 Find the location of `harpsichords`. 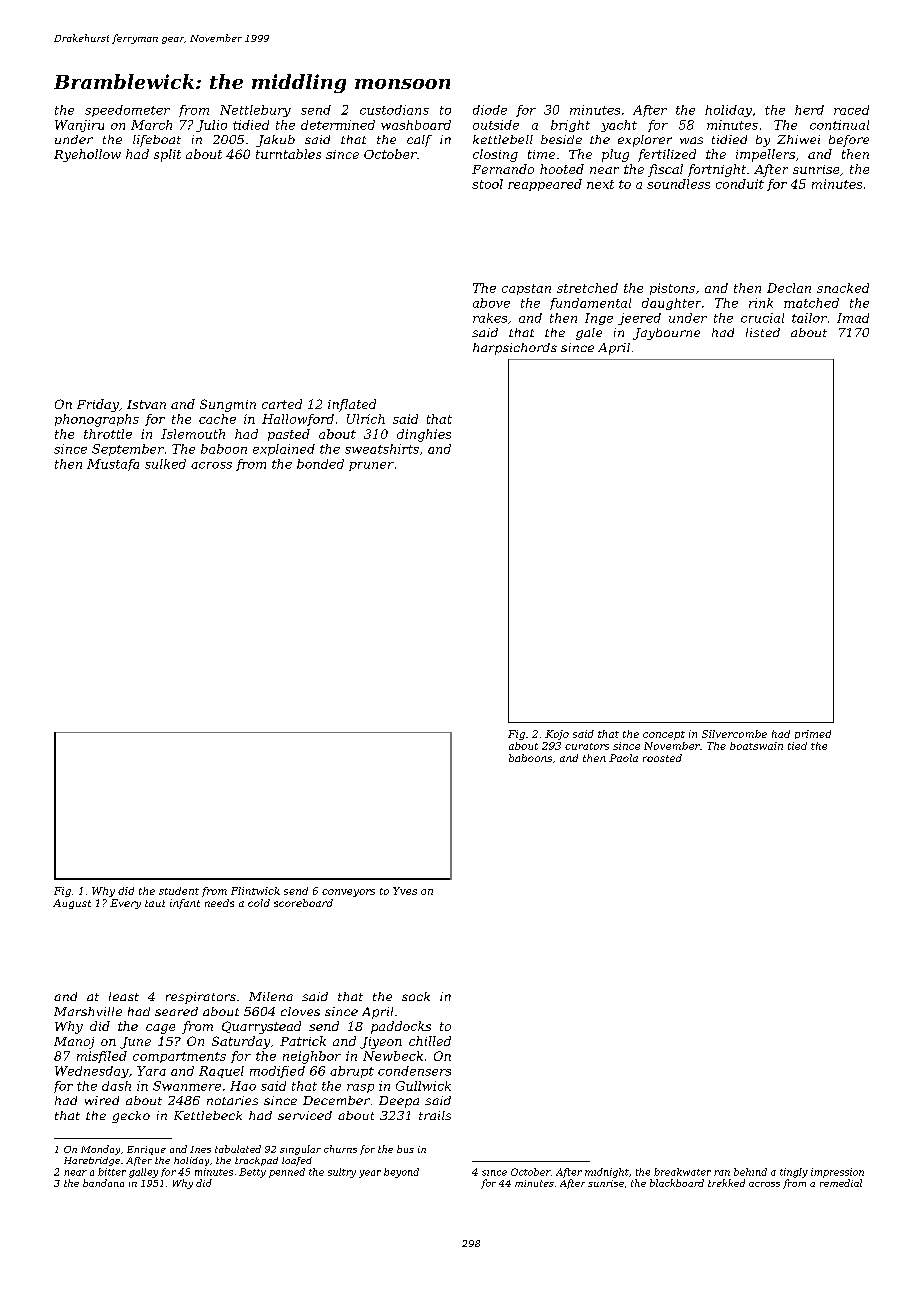

harpsichords is located at coordinates (515, 349).
